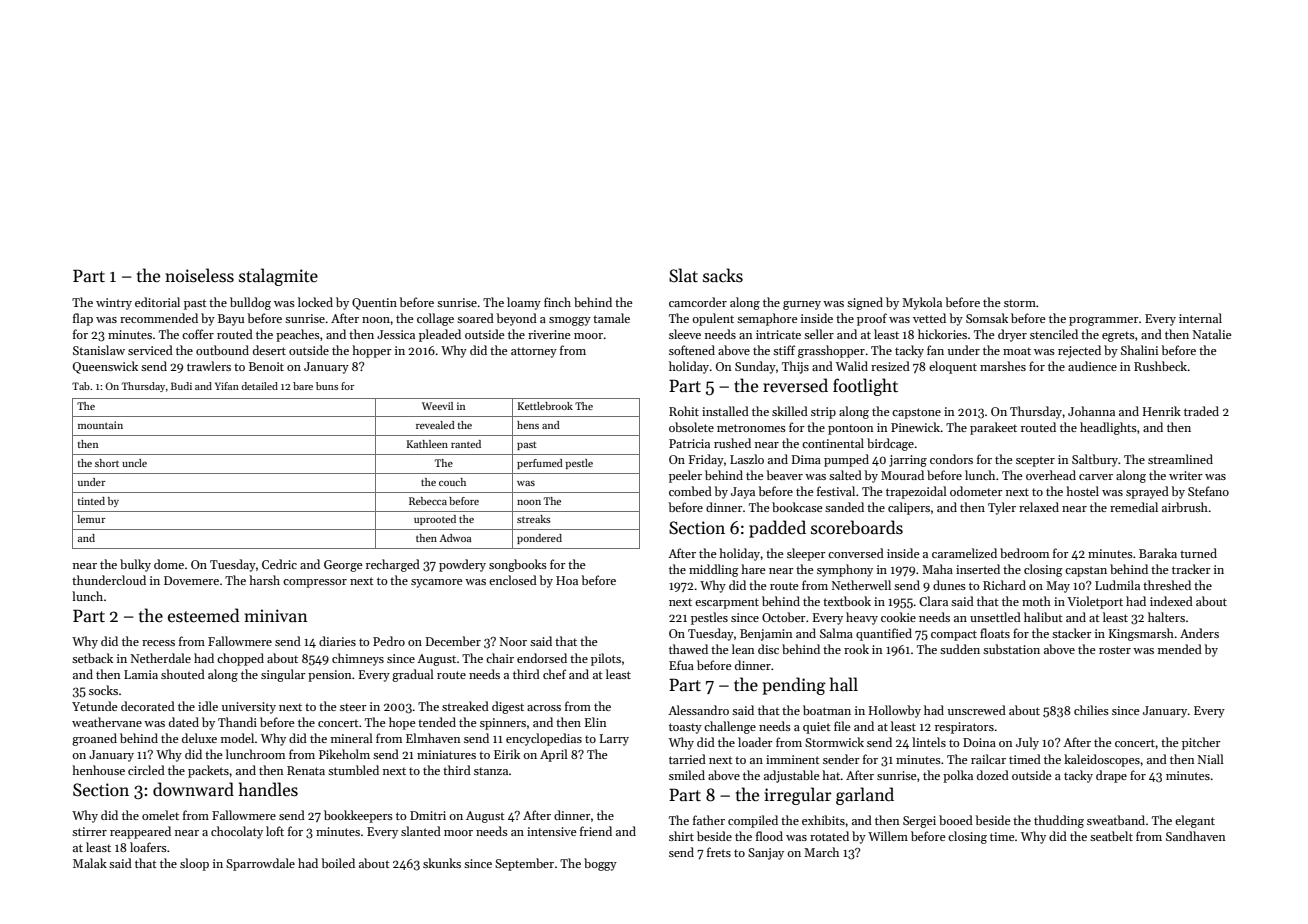 The image size is (1308, 924). What do you see at coordinates (683, 275) in the screenshot?
I see `Slat` at bounding box center [683, 275].
